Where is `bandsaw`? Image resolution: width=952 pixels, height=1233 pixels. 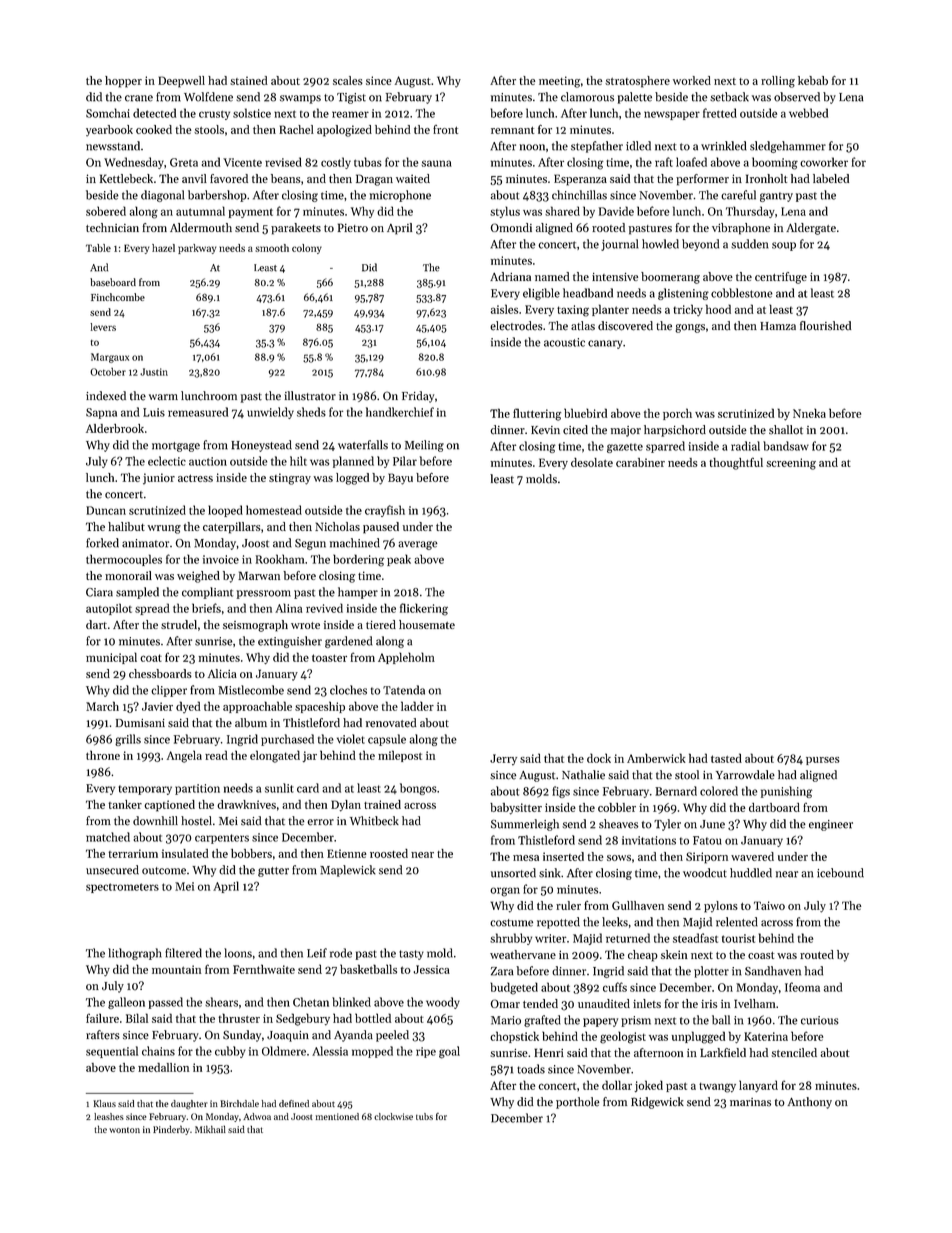 bandsaw is located at coordinates (786, 446).
